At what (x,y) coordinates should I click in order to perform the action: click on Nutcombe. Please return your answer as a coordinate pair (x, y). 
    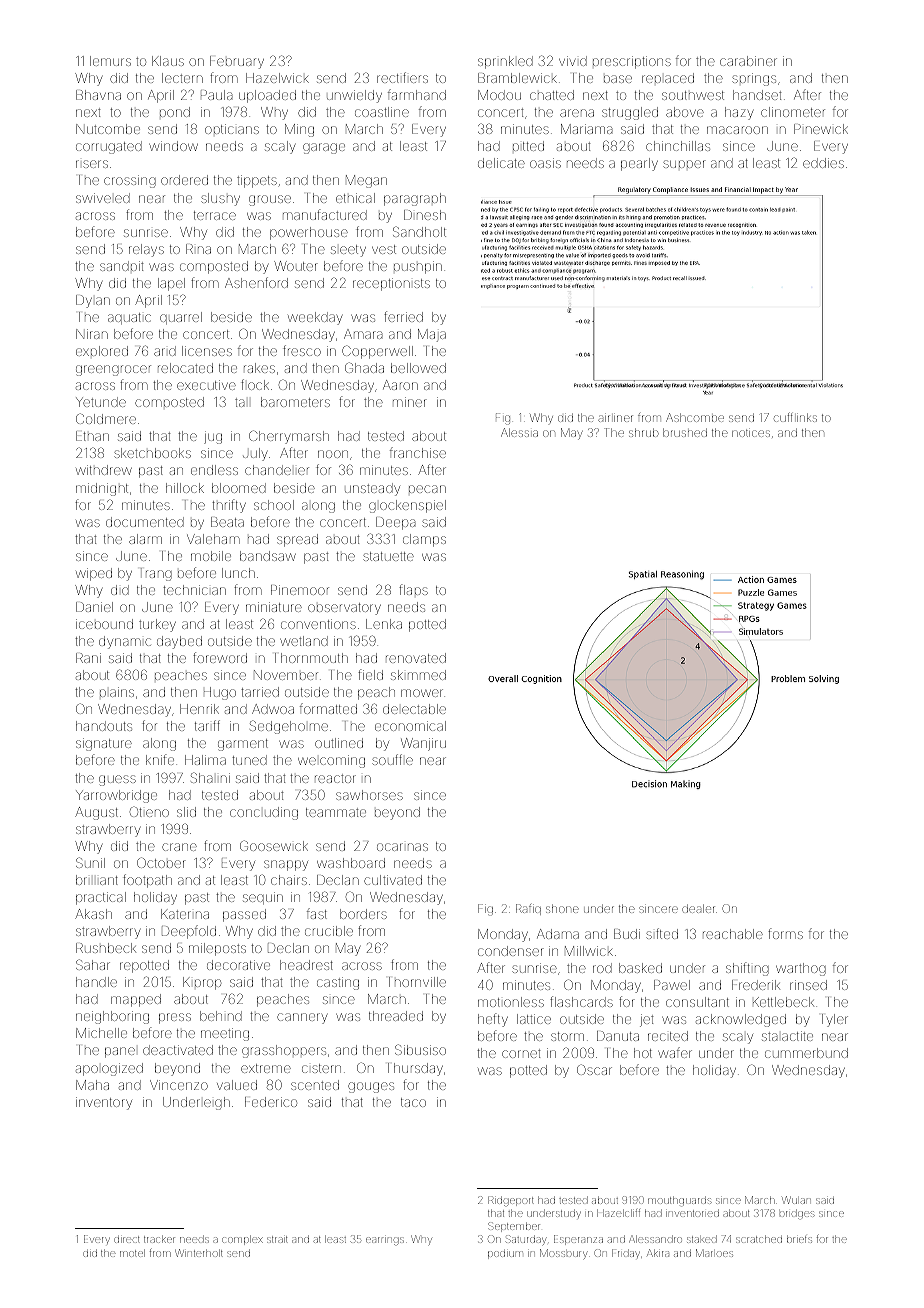
    Looking at the image, I should click on (108, 129).
